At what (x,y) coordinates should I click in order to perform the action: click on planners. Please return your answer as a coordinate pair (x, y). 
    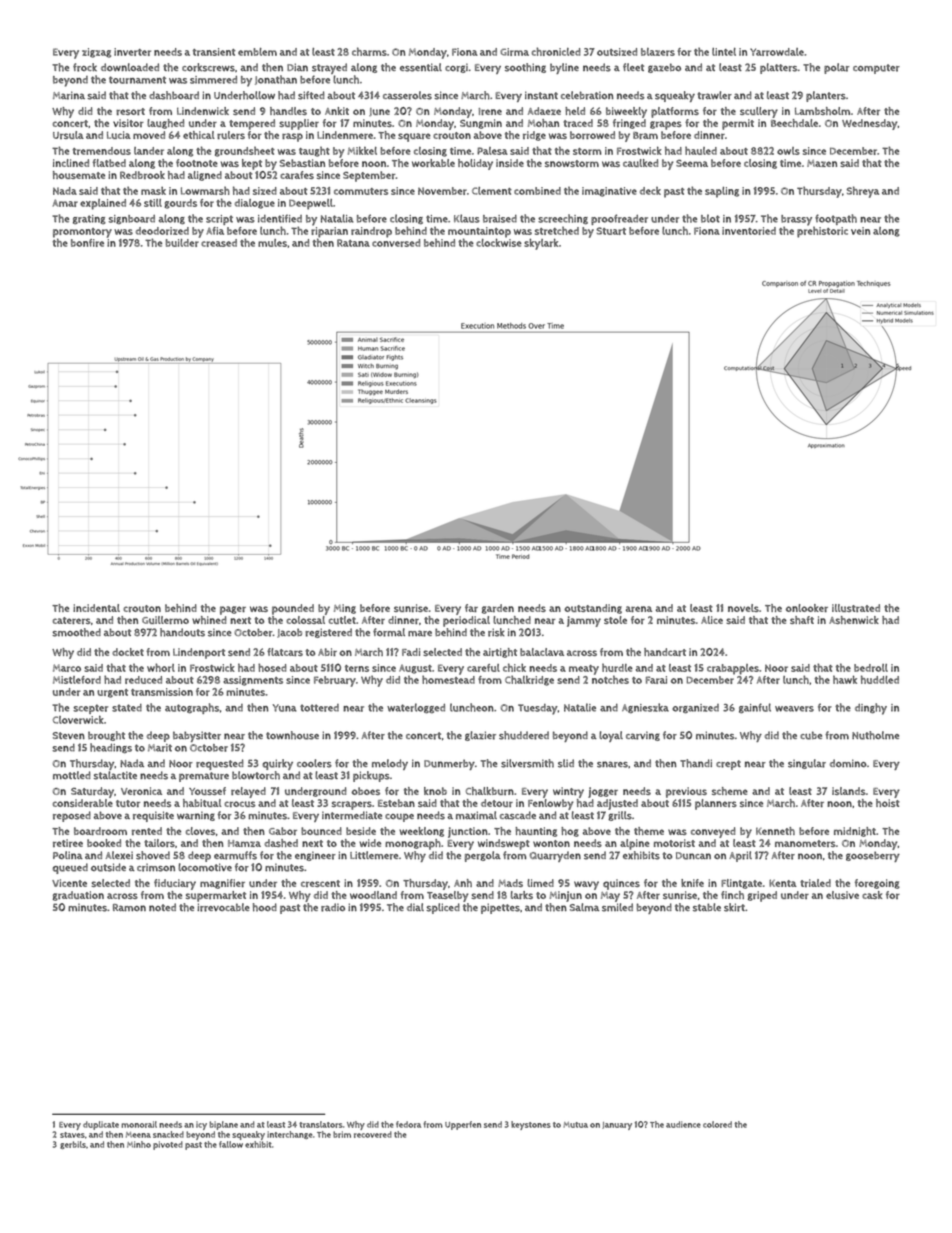
    Looking at the image, I should click on (716, 804).
